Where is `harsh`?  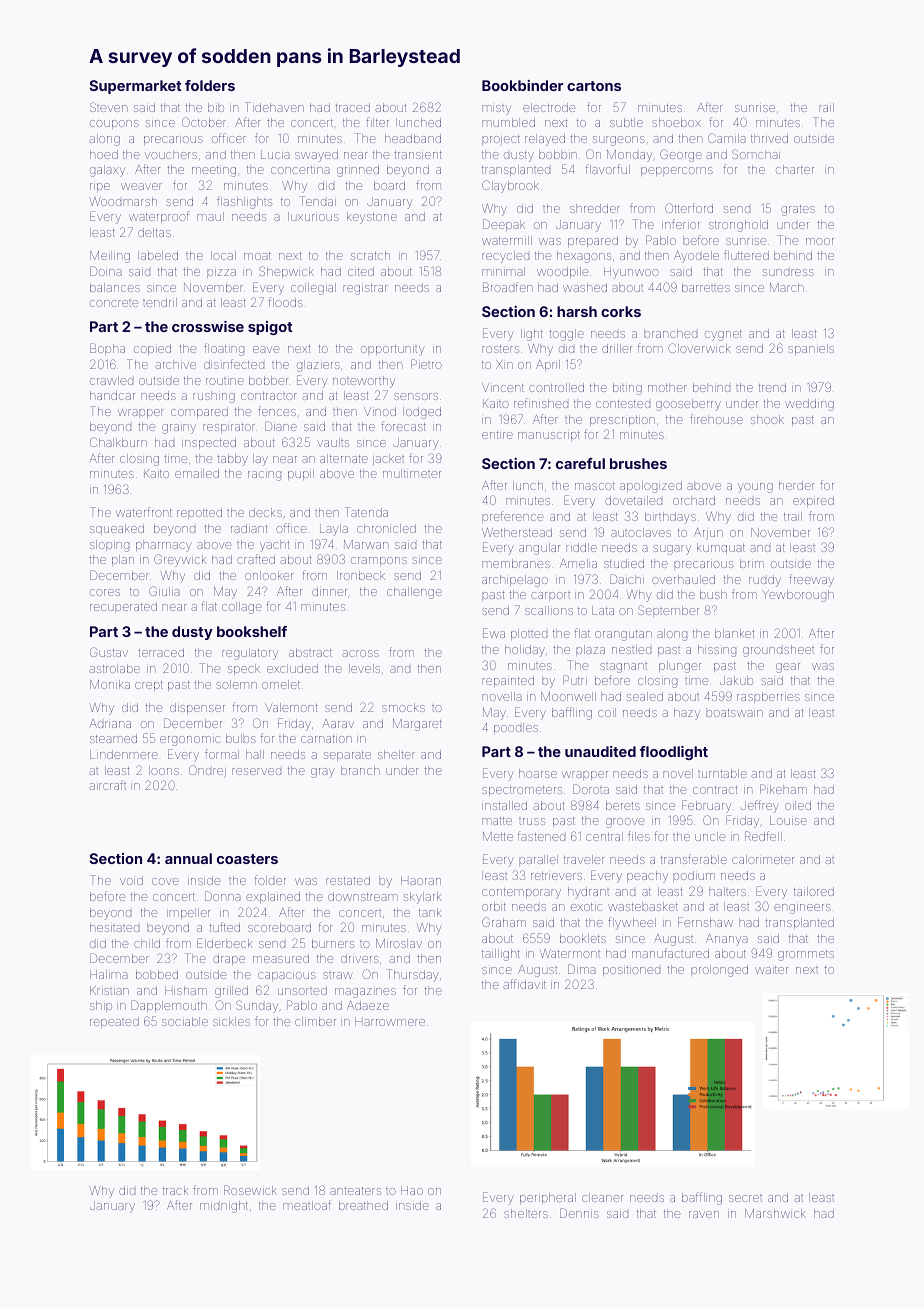 harsh is located at coordinates (577, 311).
